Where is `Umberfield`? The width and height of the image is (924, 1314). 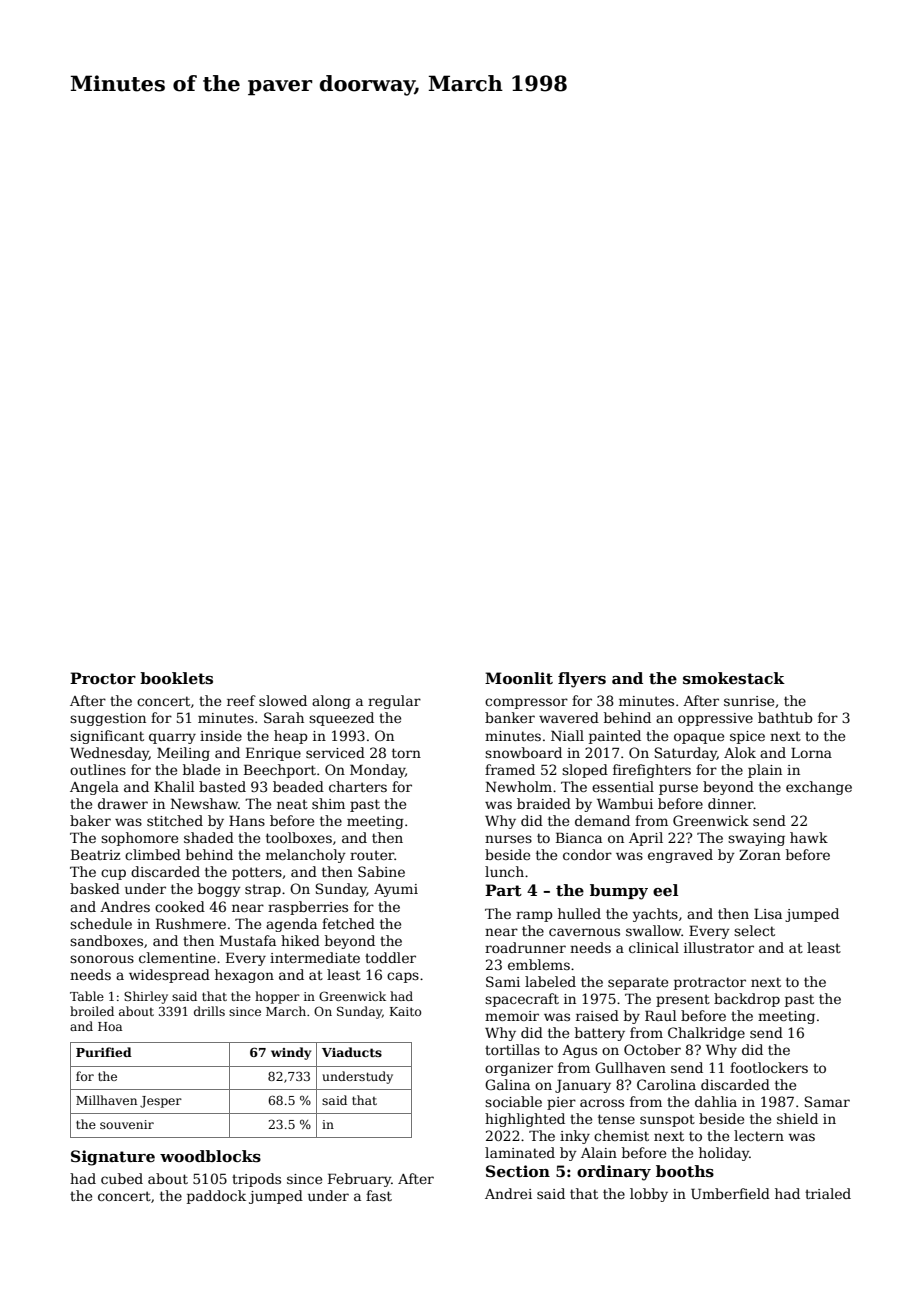
Umberfield is located at coordinates (730, 1193).
